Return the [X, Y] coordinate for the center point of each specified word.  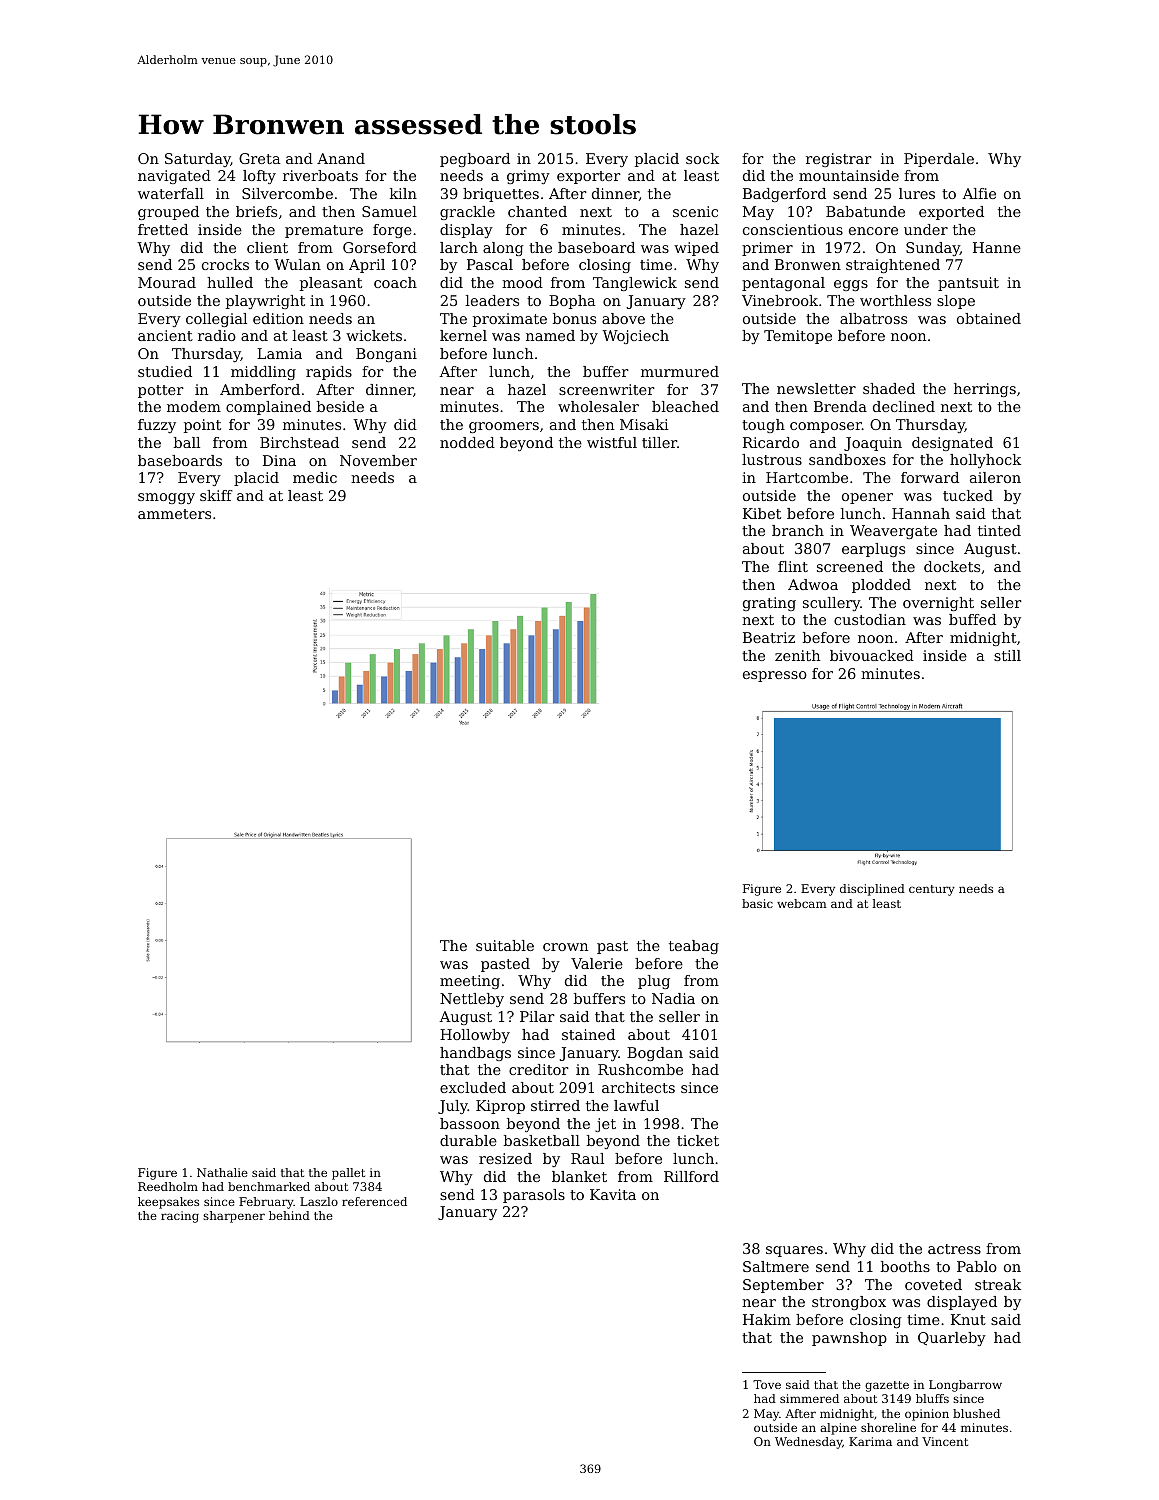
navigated [174, 177]
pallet [348, 1174]
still [1007, 655]
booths [905, 1266]
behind [289, 1215]
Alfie [979, 193]
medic [315, 477]
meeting [470, 982]
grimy [528, 177]
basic [757, 903]
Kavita [613, 1194]
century [932, 890]
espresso [775, 676]
